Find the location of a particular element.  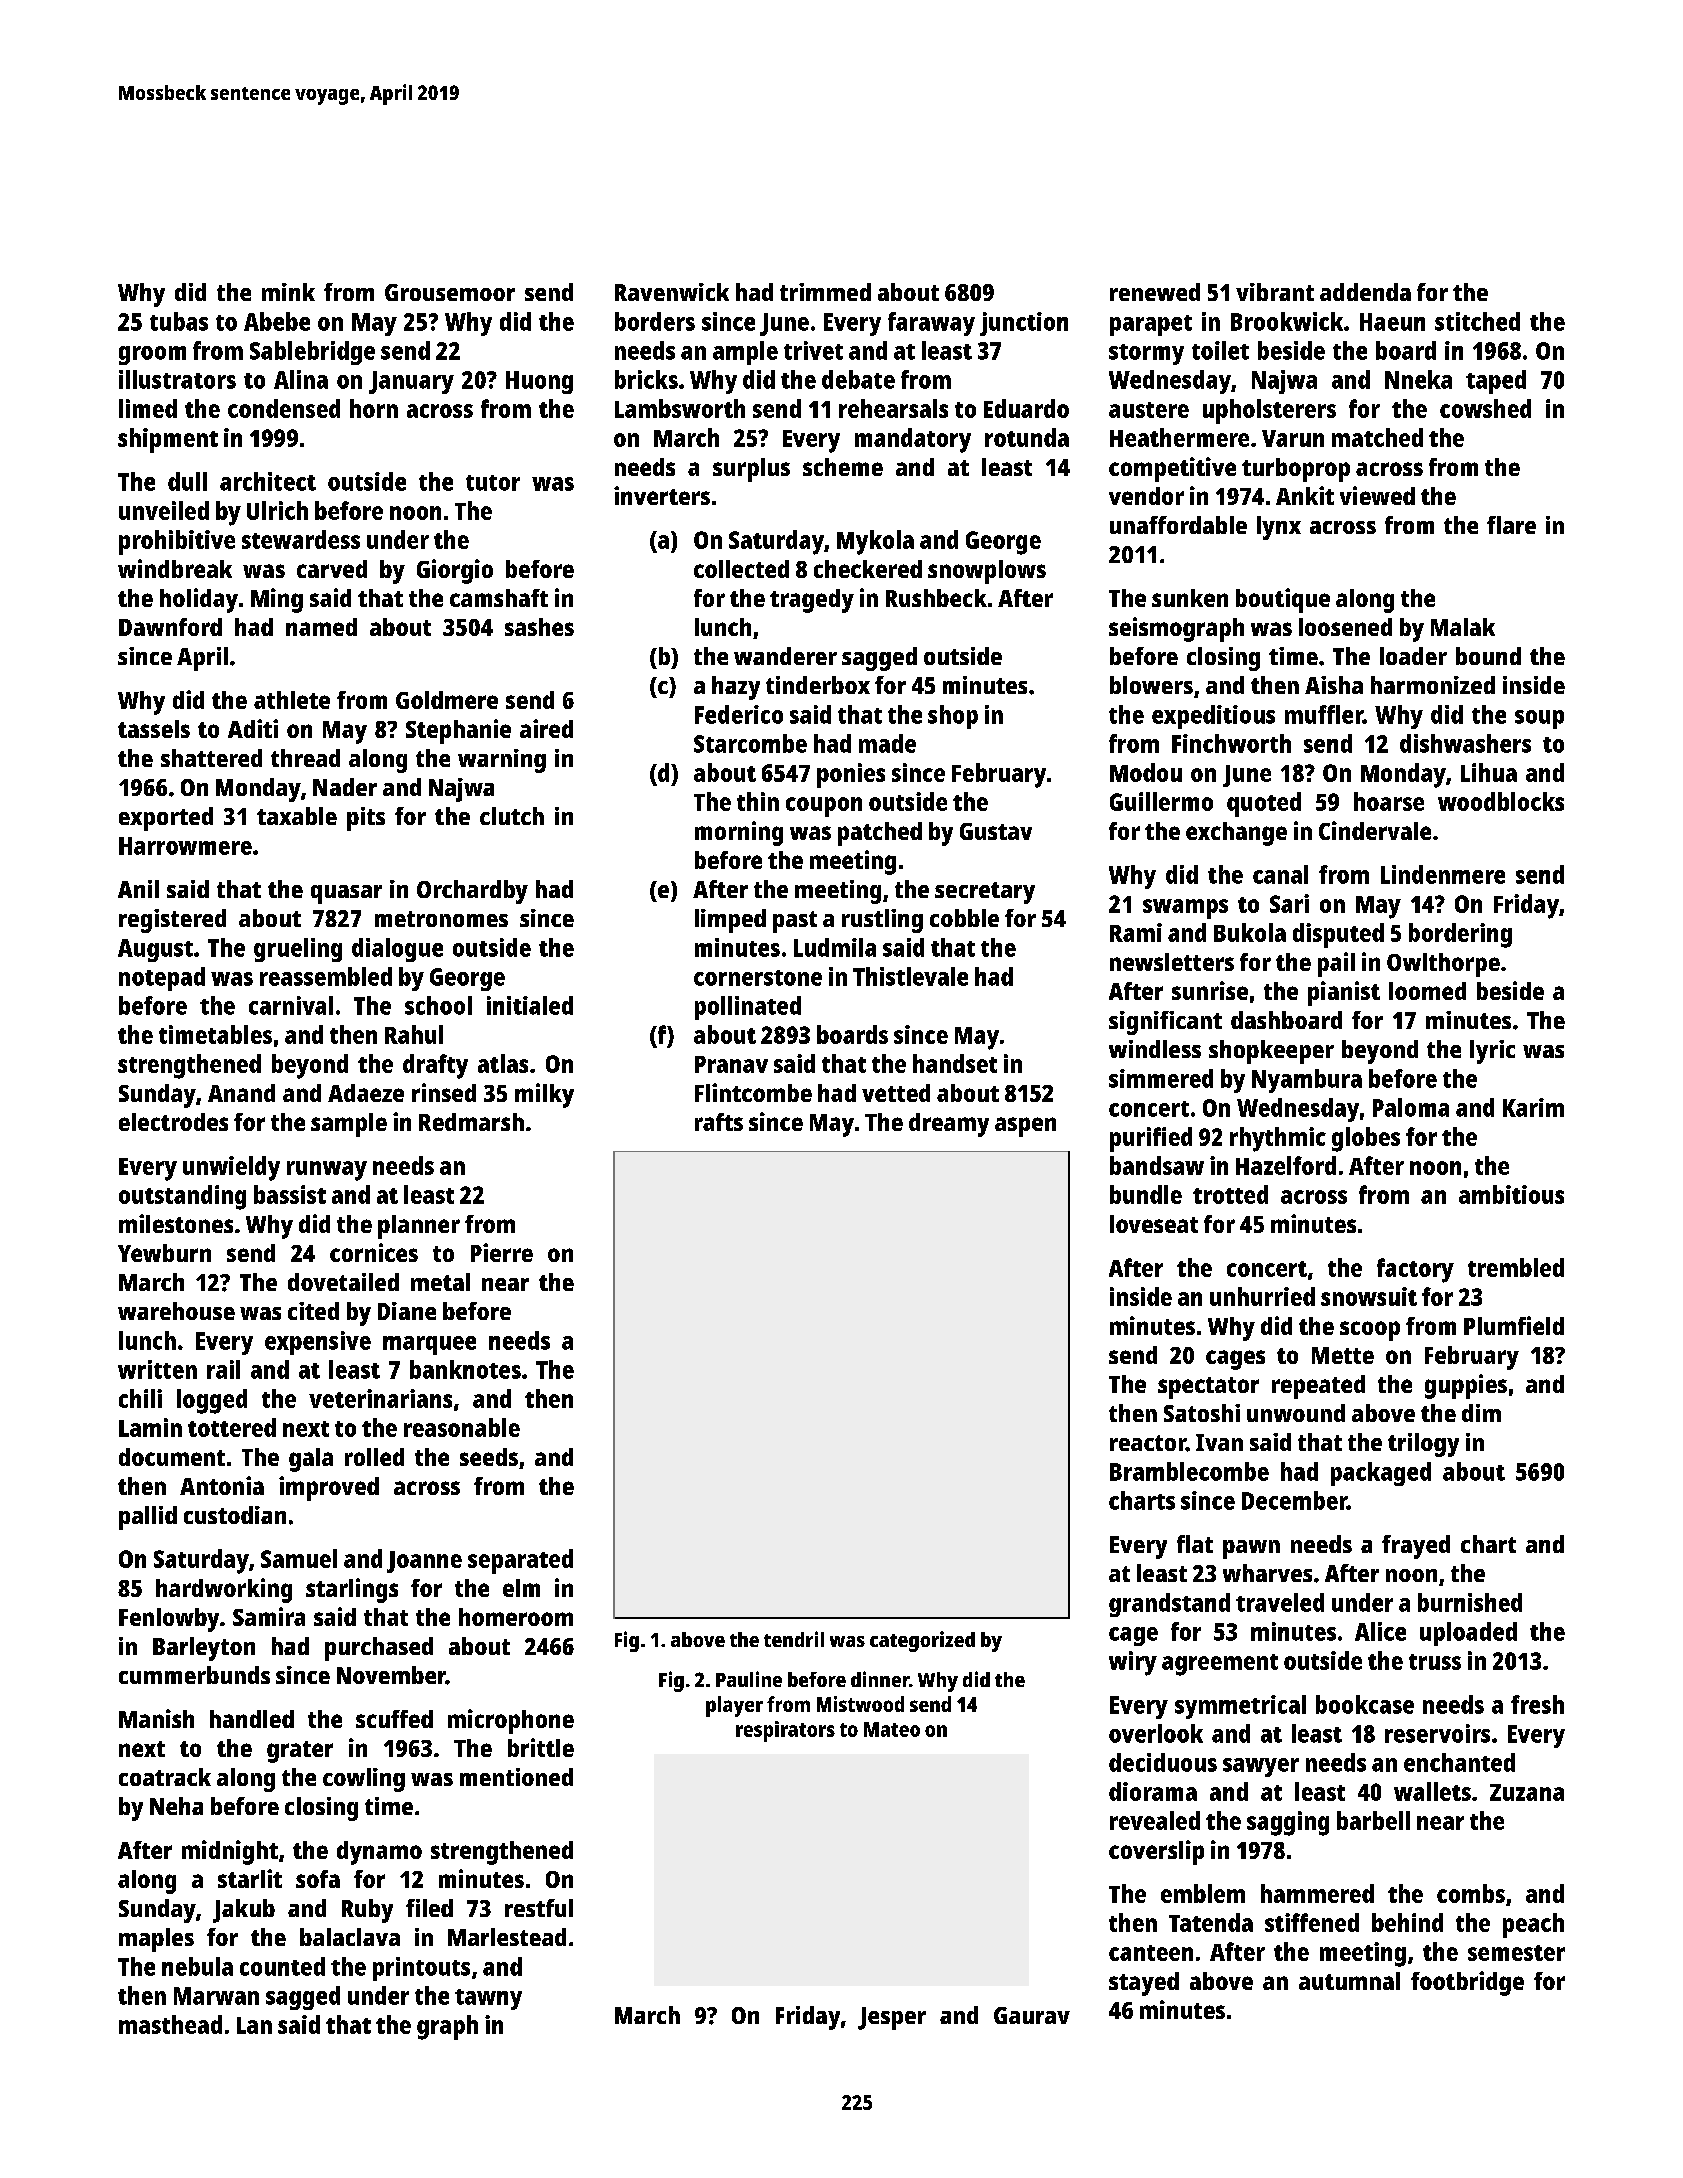

grandstand is located at coordinates (1169, 1605).
